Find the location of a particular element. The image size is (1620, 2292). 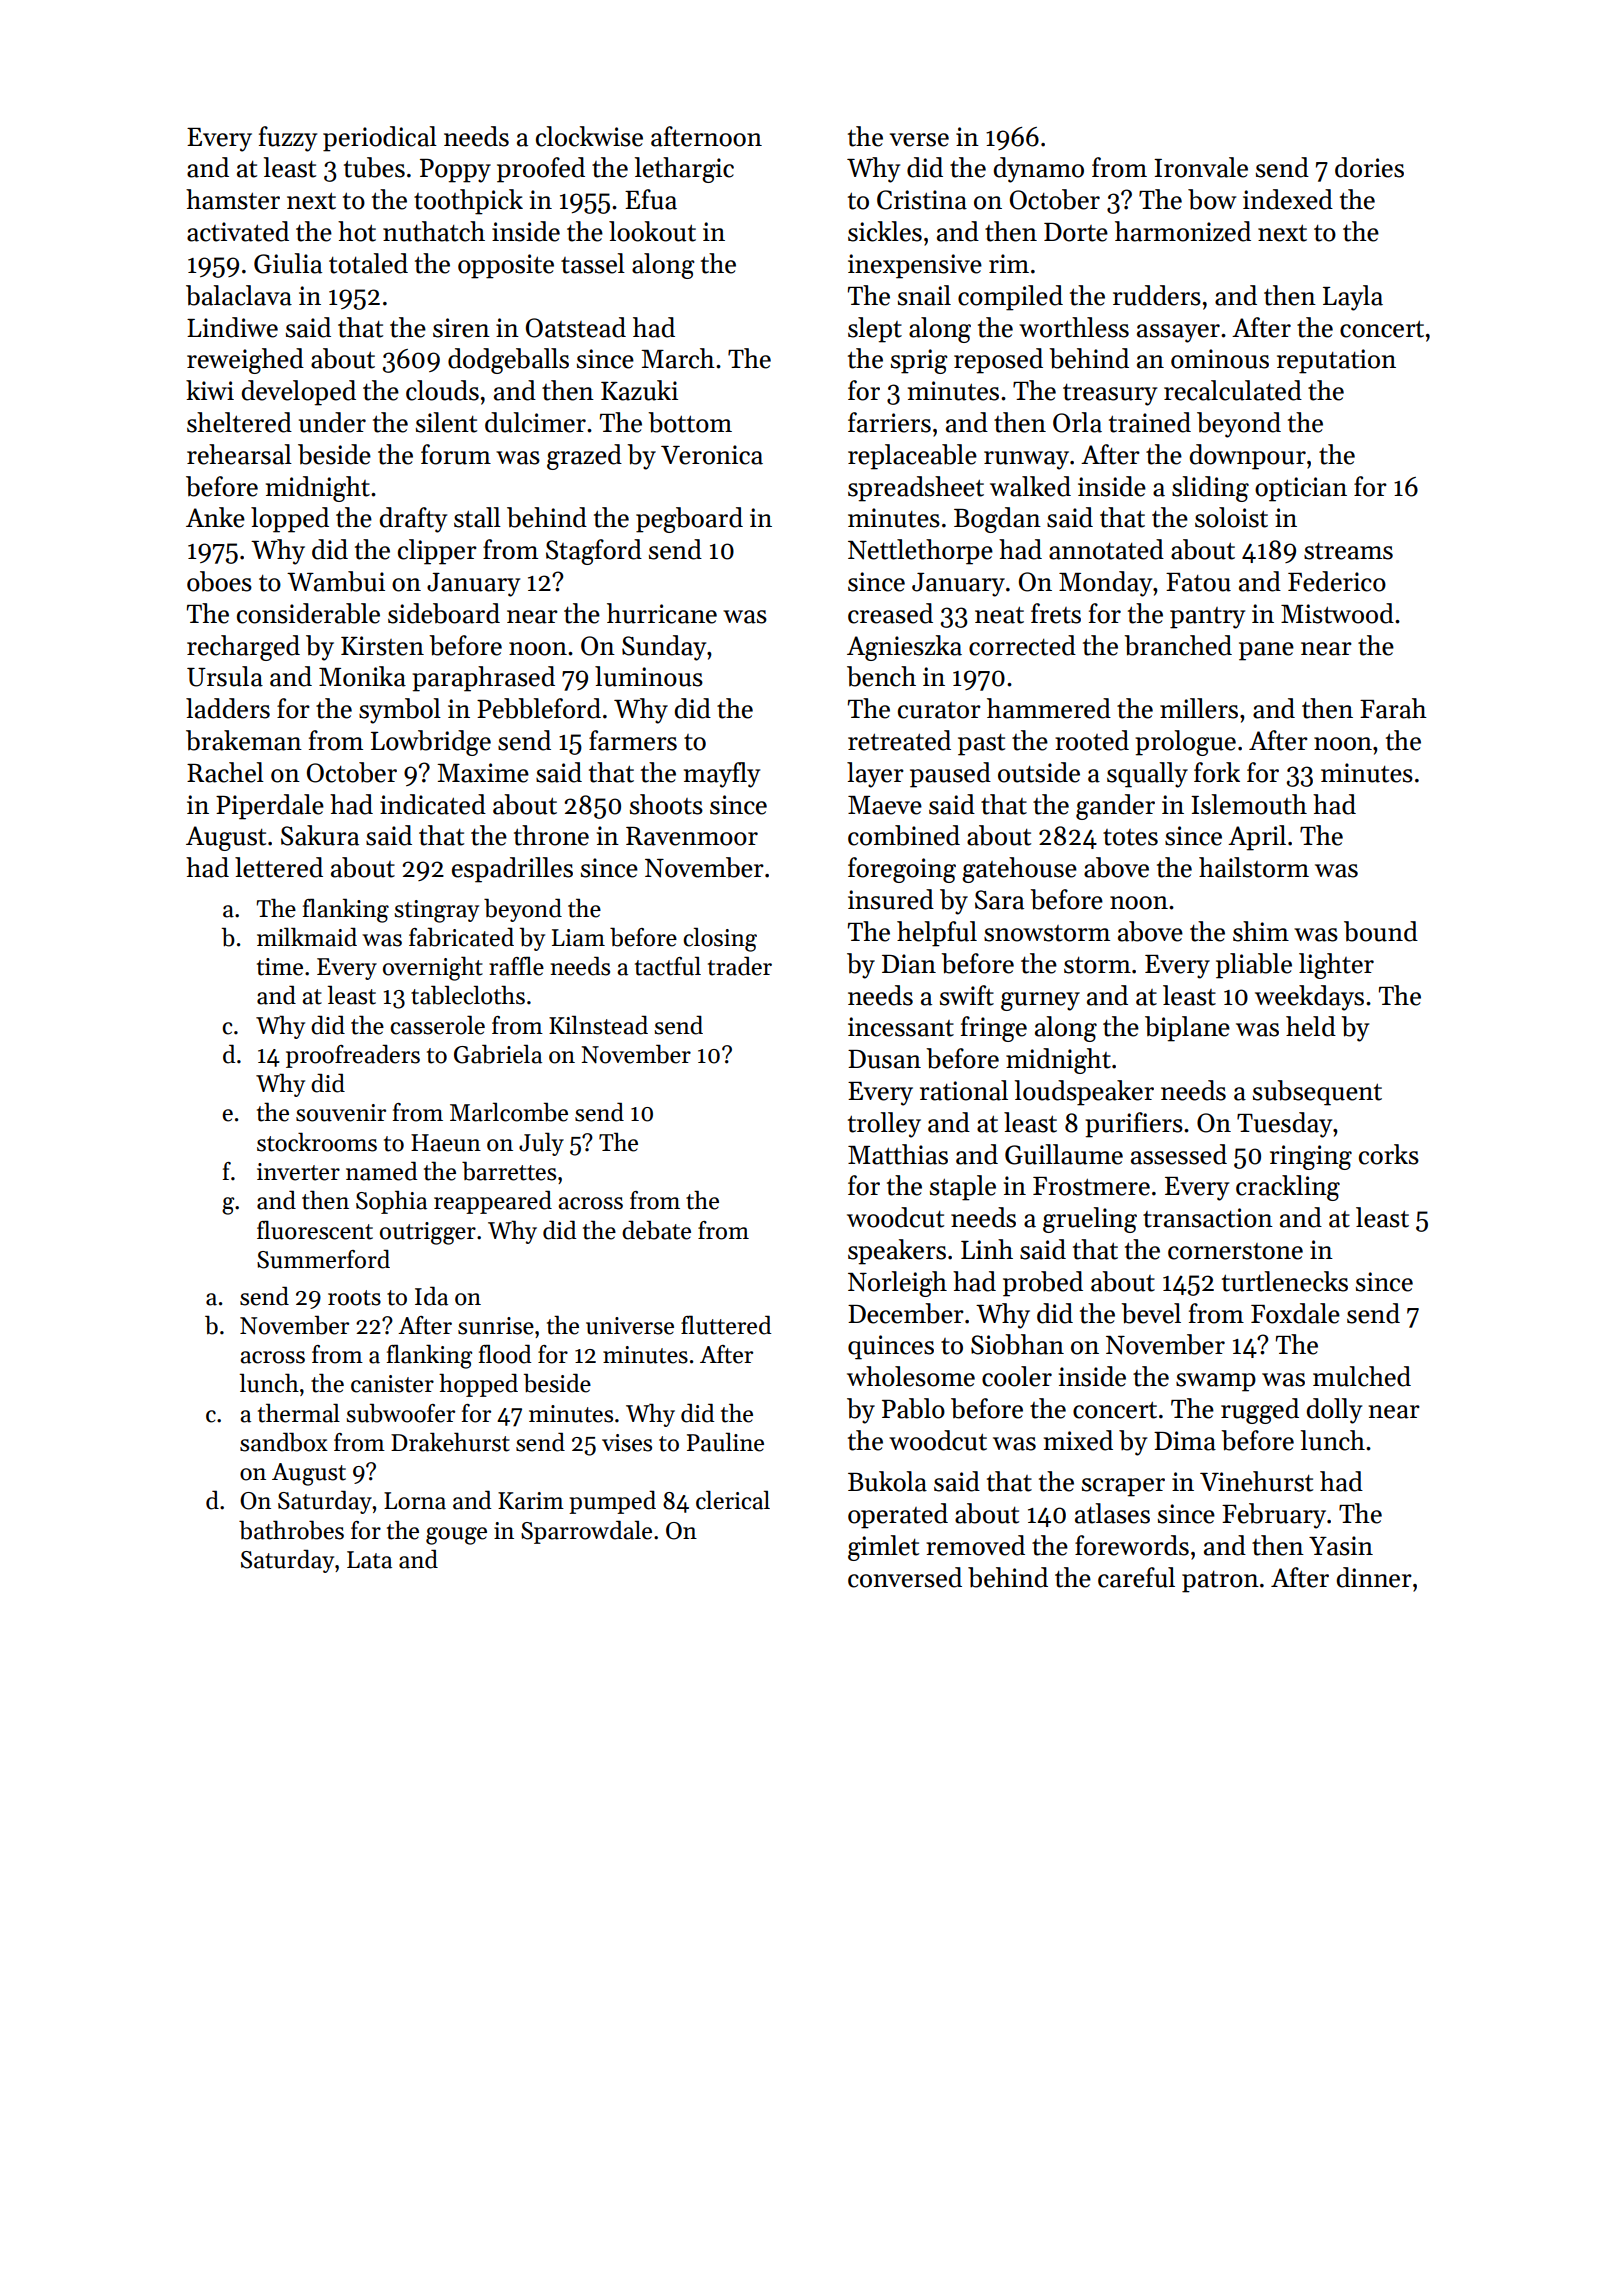

corks is located at coordinates (1389, 1154).
